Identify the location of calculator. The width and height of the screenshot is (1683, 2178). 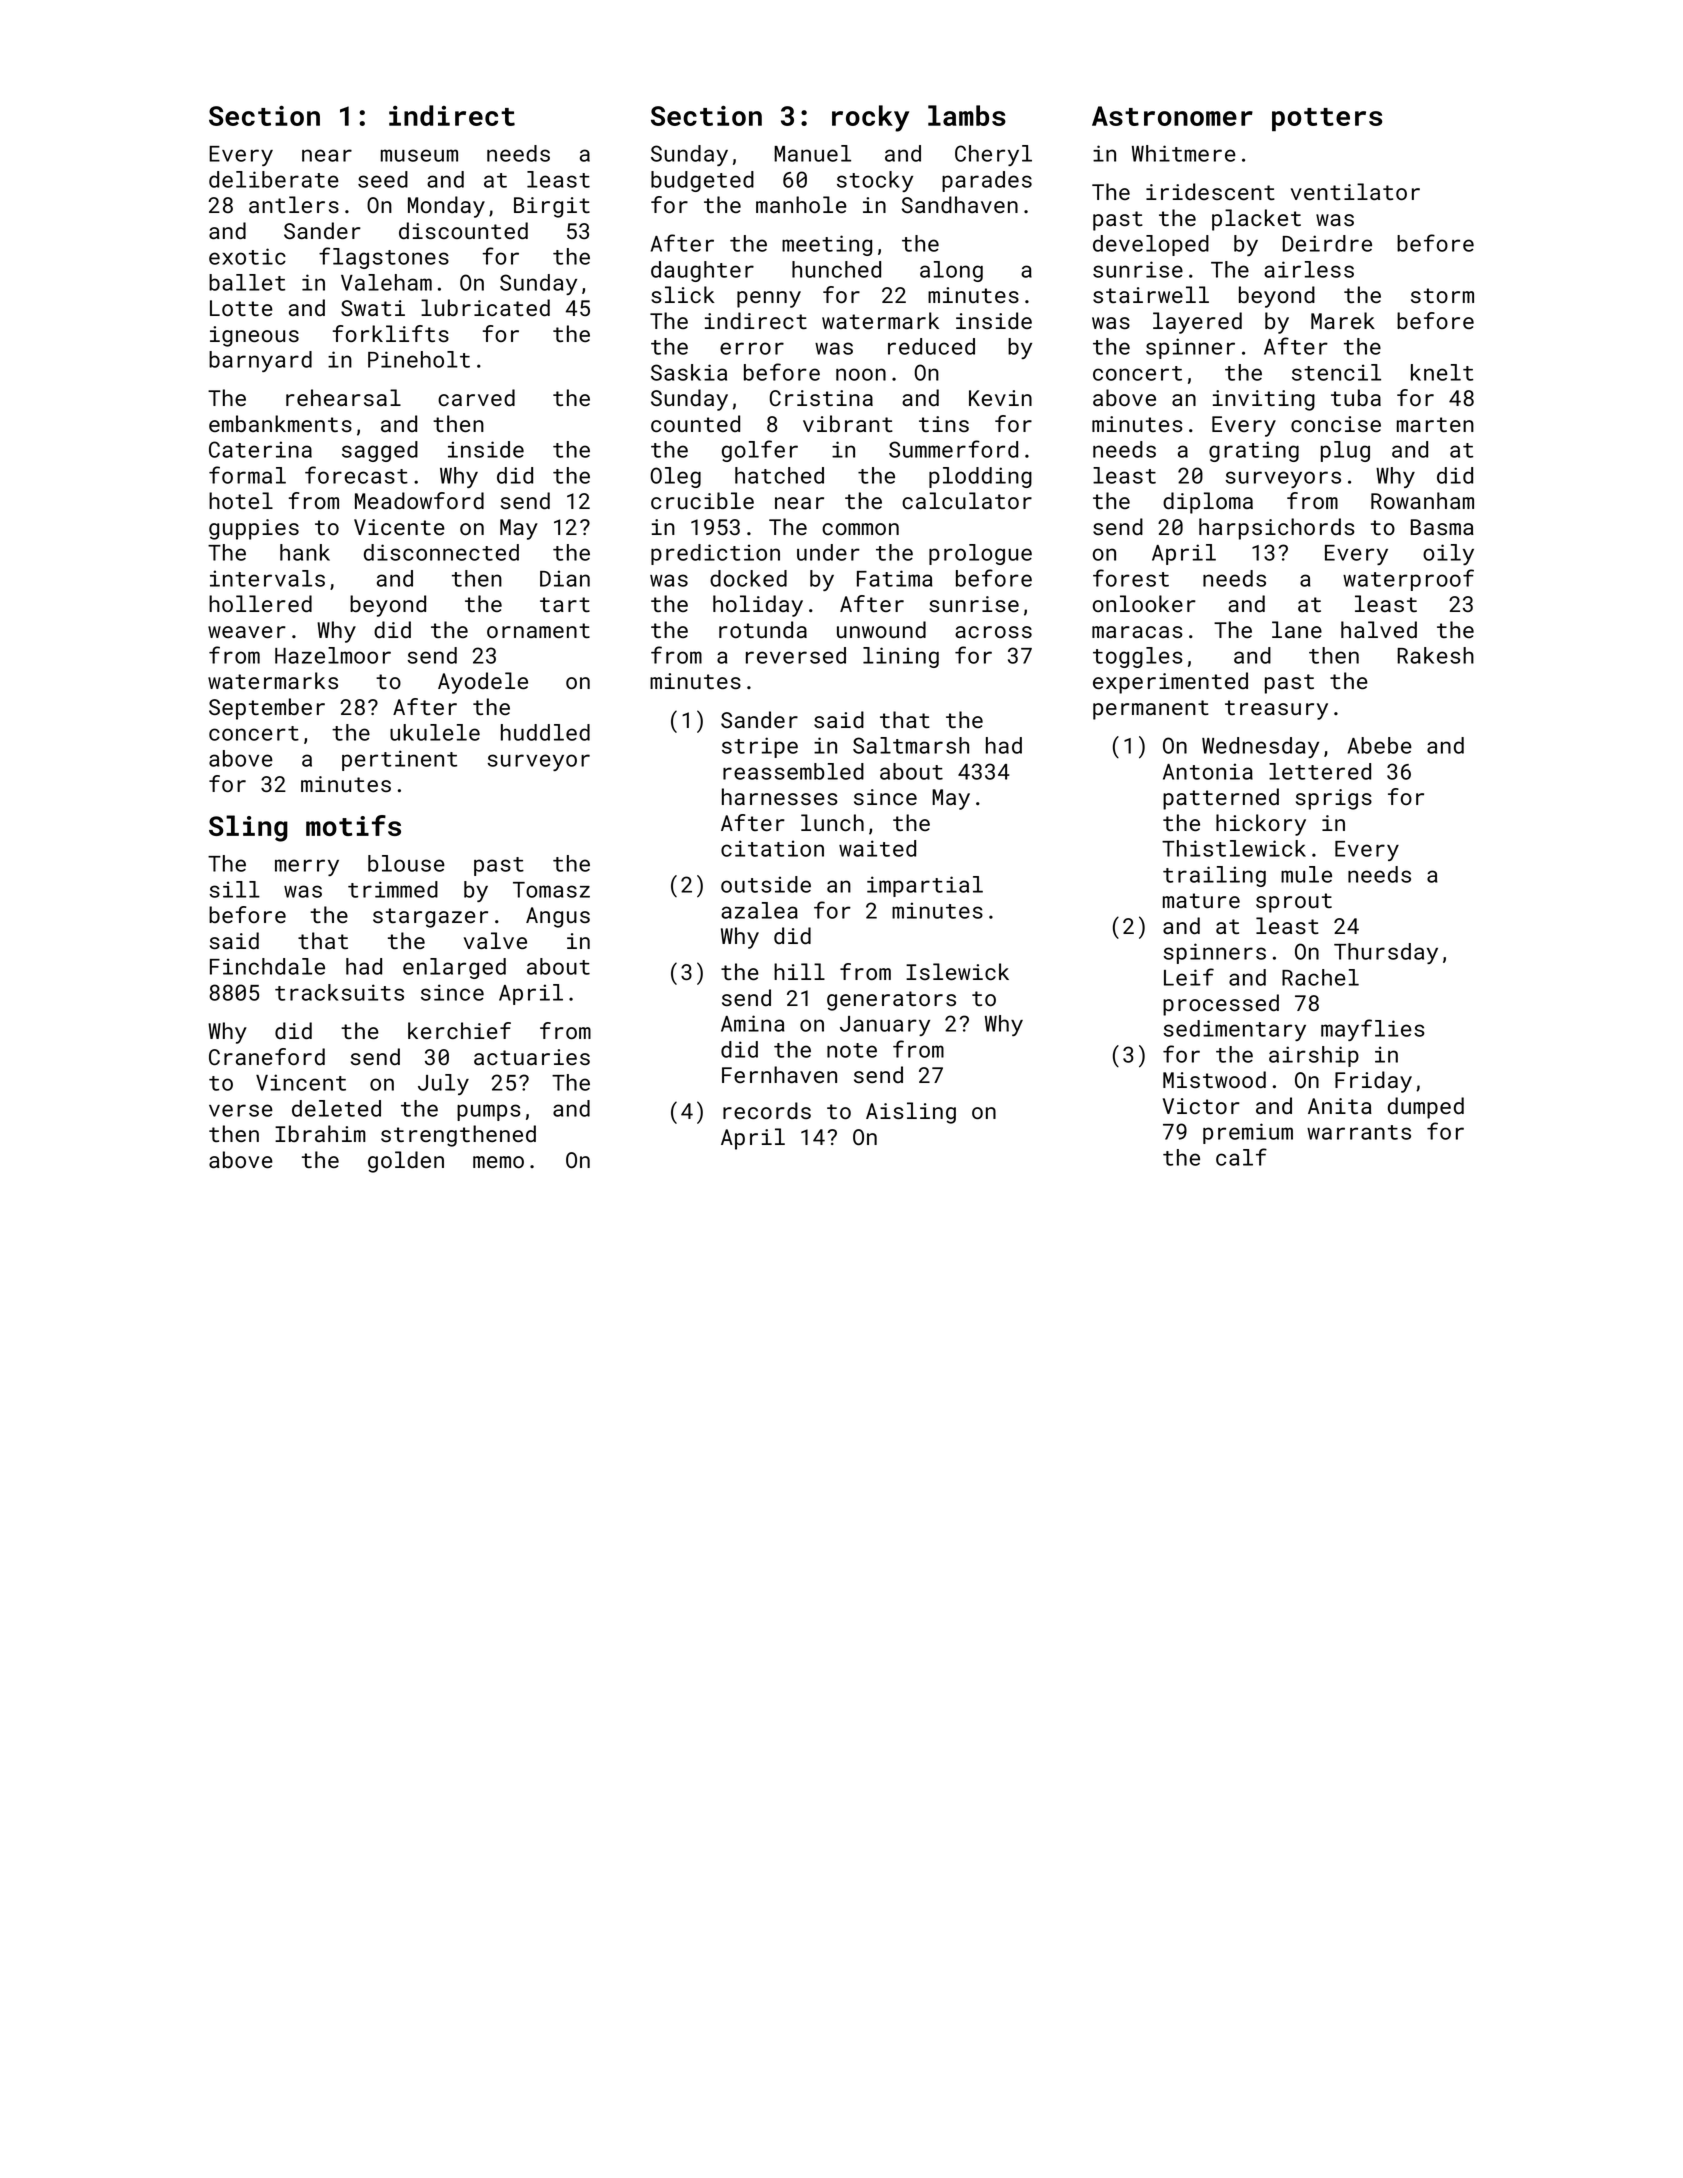
(967, 500).
